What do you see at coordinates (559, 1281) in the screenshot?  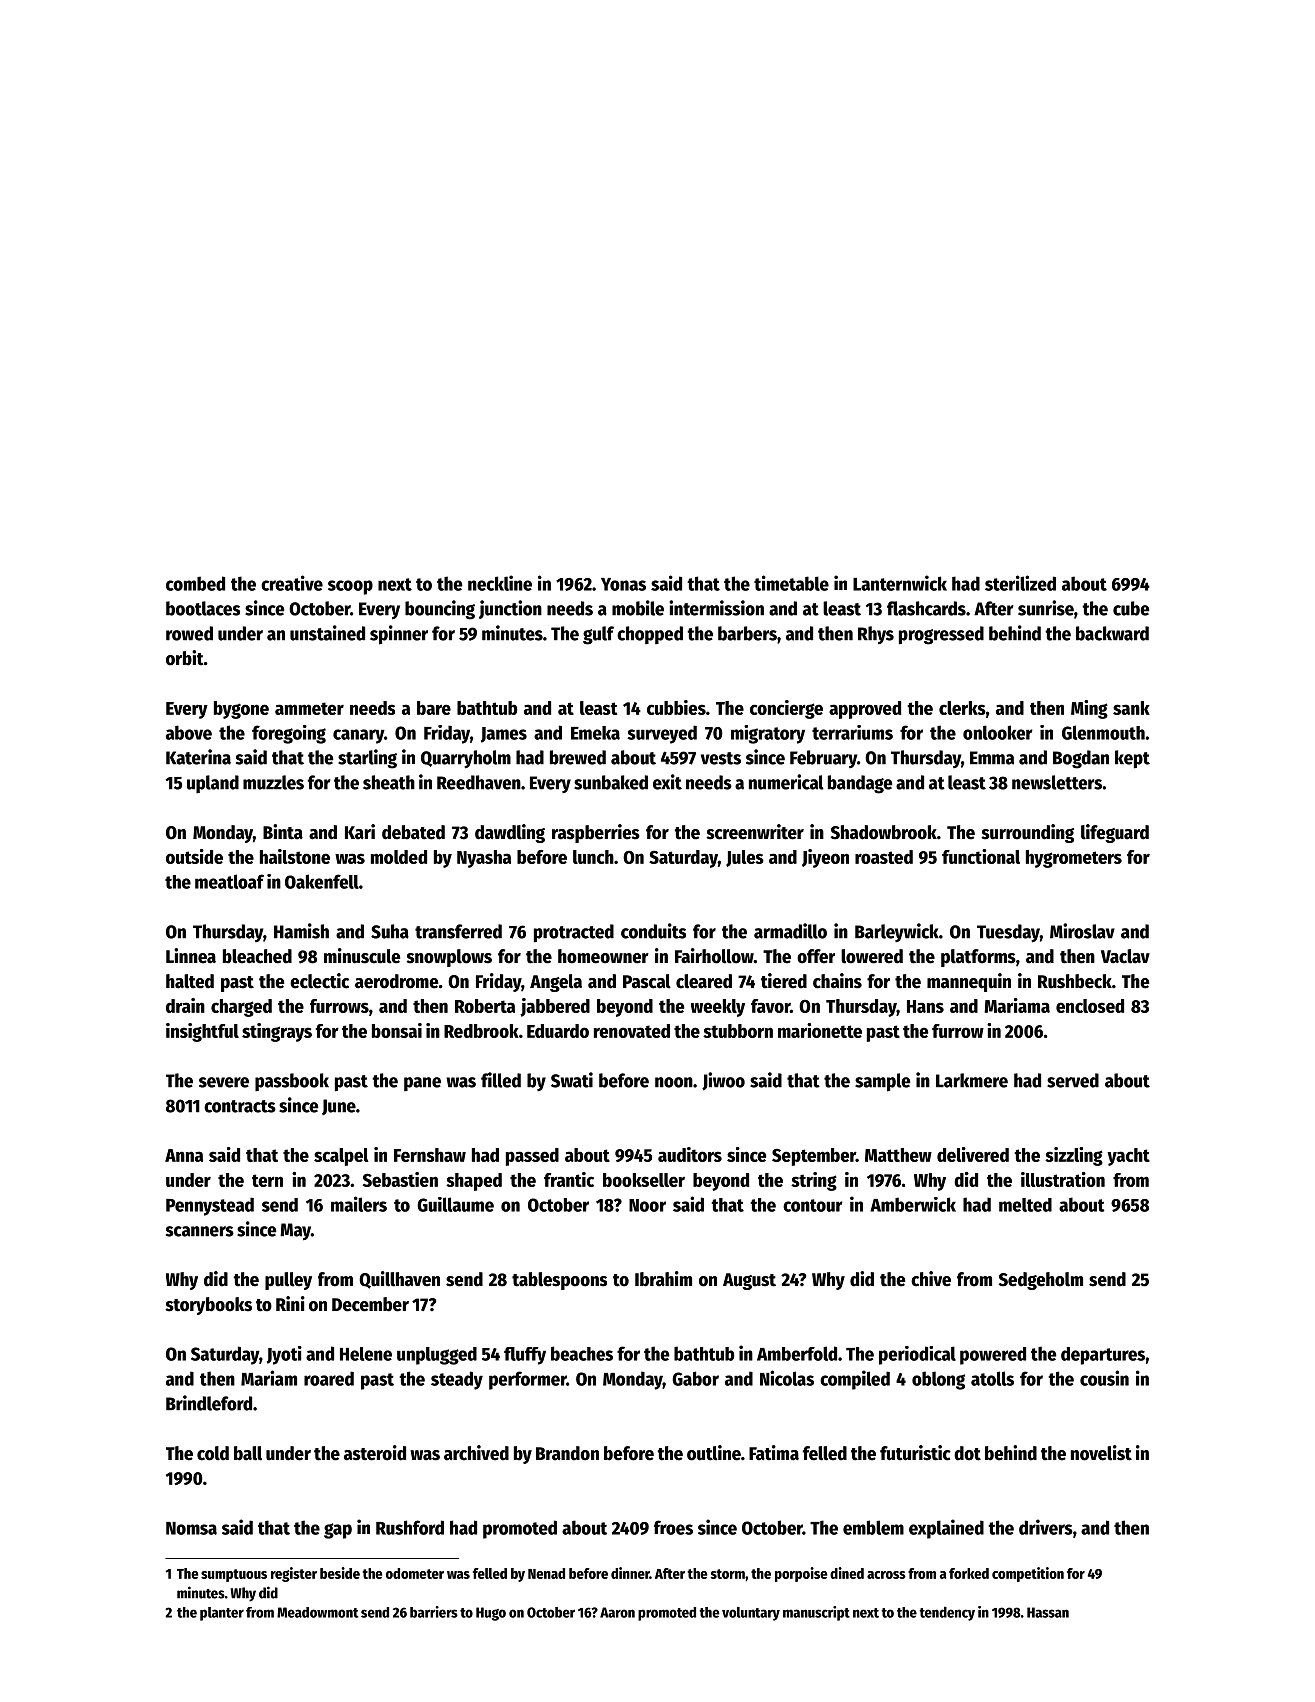 I see `tablespoons` at bounding box center [559, 1281].
